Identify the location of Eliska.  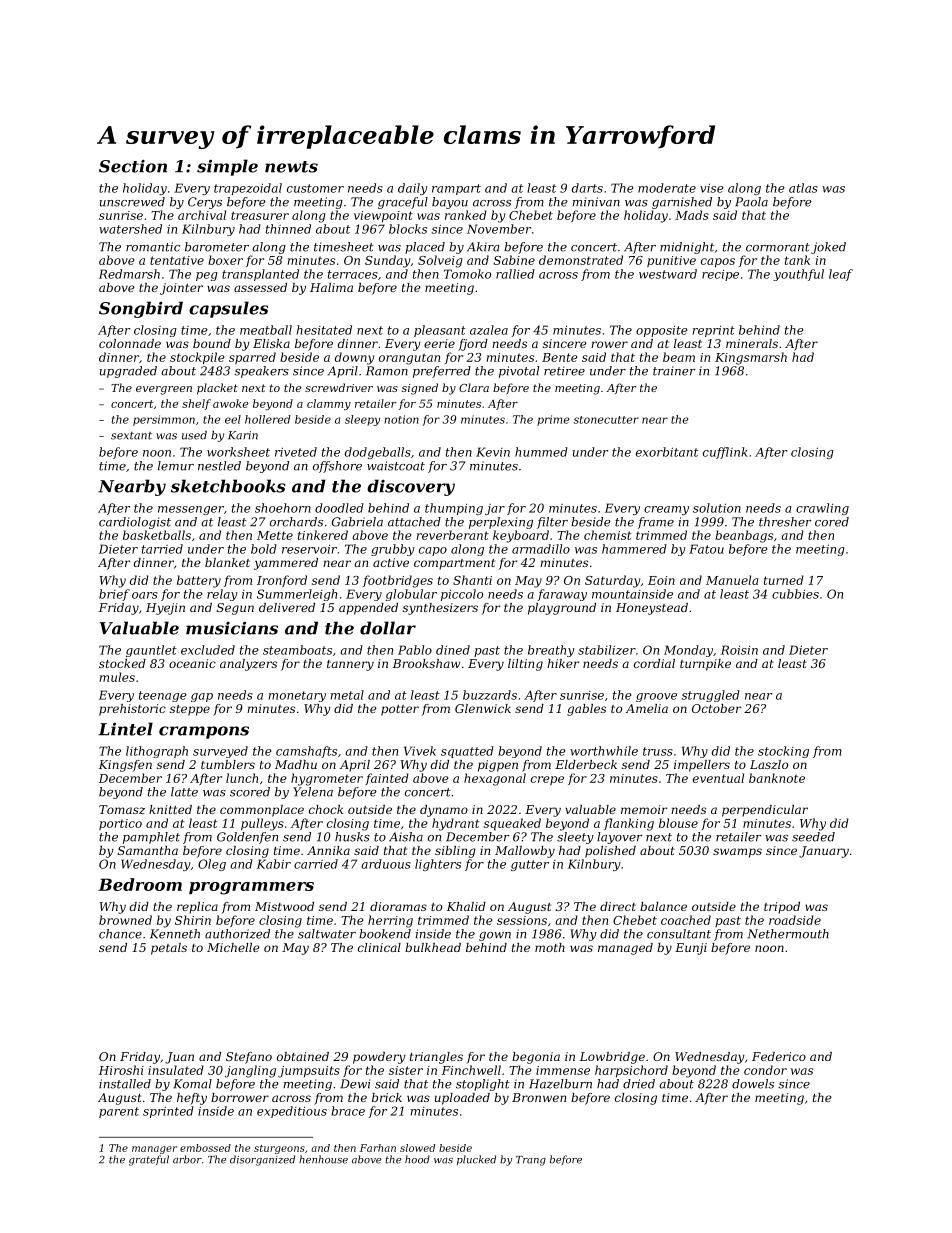
(271, 343).
